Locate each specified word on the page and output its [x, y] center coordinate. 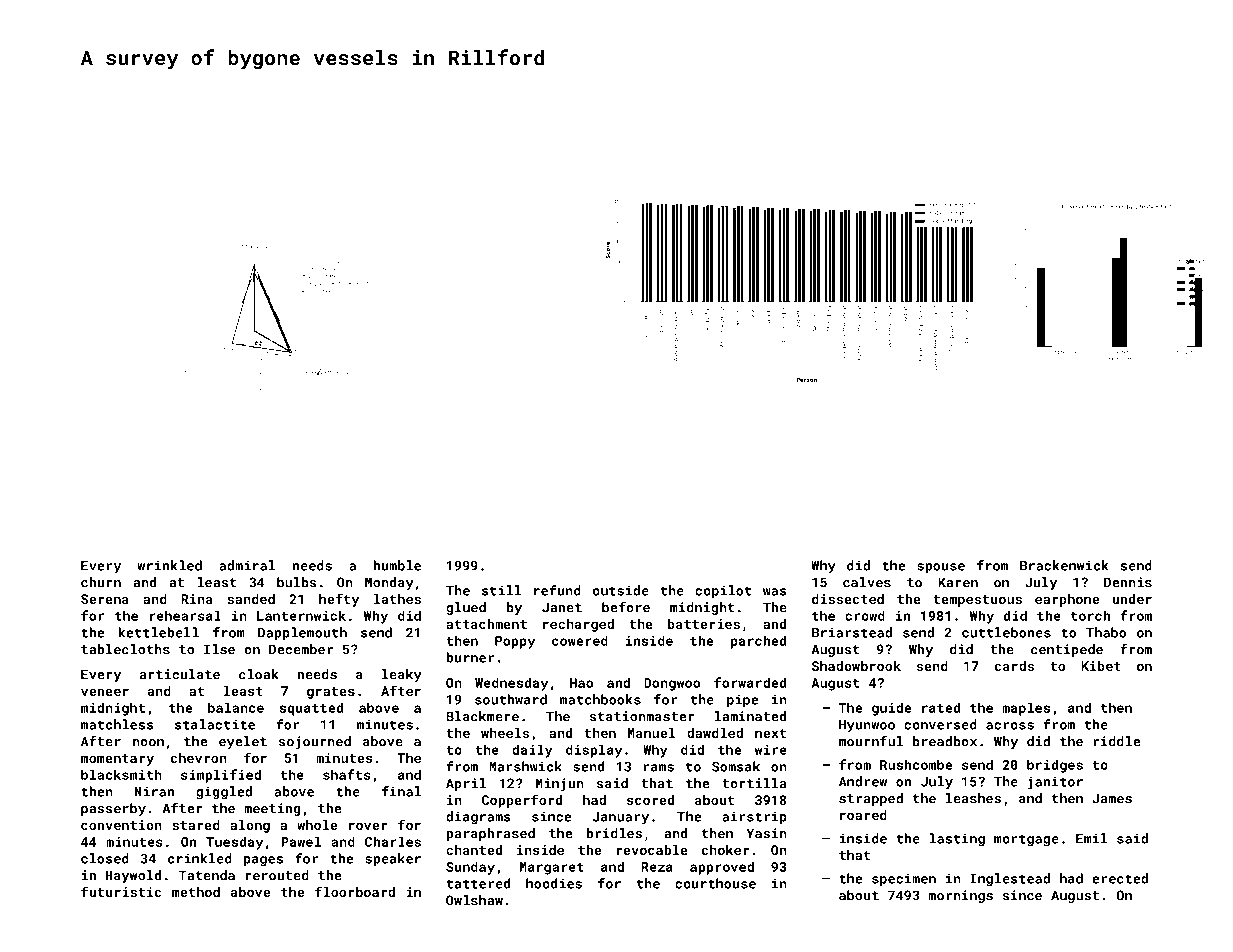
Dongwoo [672, 684]
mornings [961, 896]
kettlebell [158, 632]
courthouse [715, 883]
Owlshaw [474, 900]
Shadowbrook [856, 666]
